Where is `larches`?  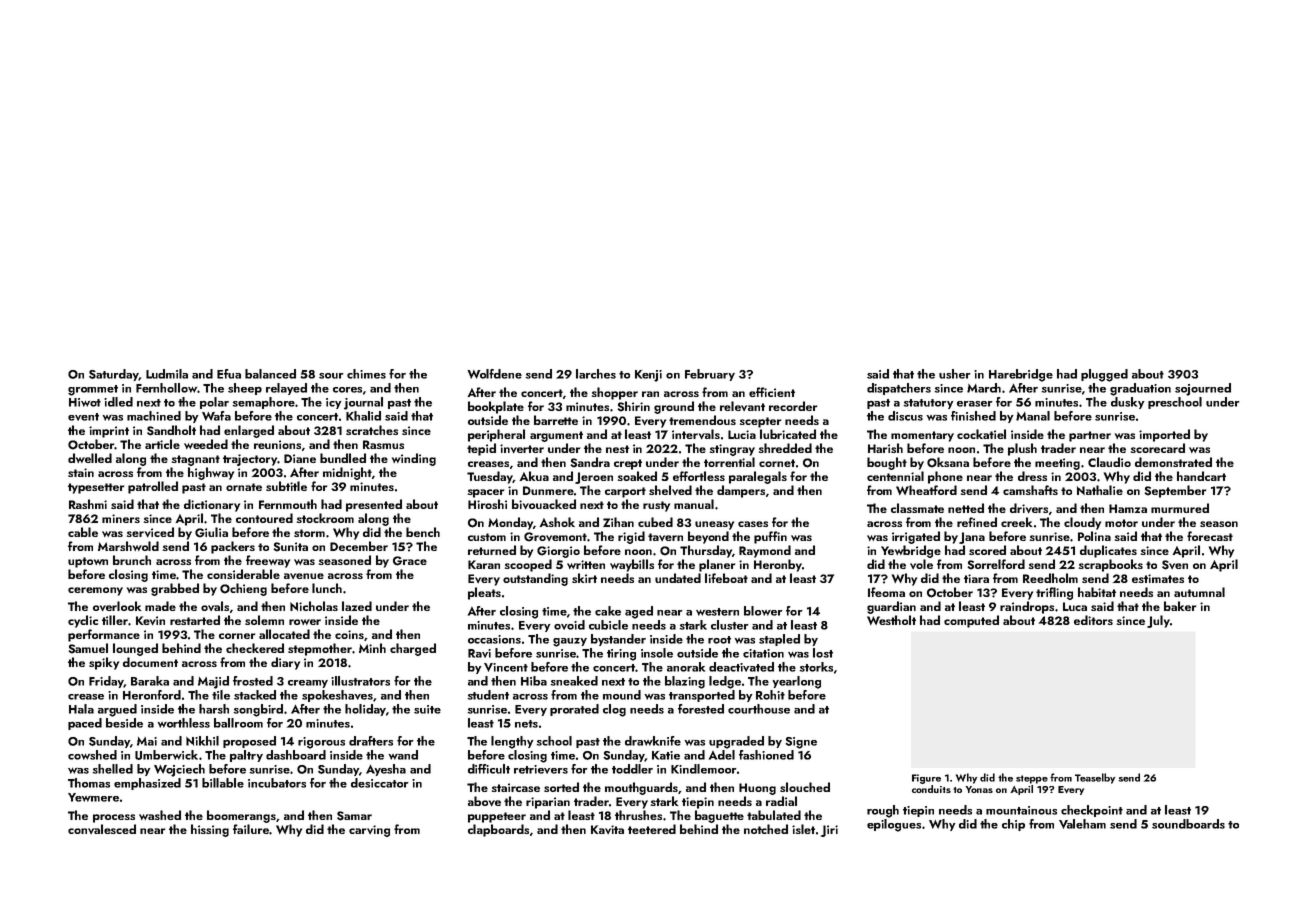
larches is located at coordinates (596, 374).
